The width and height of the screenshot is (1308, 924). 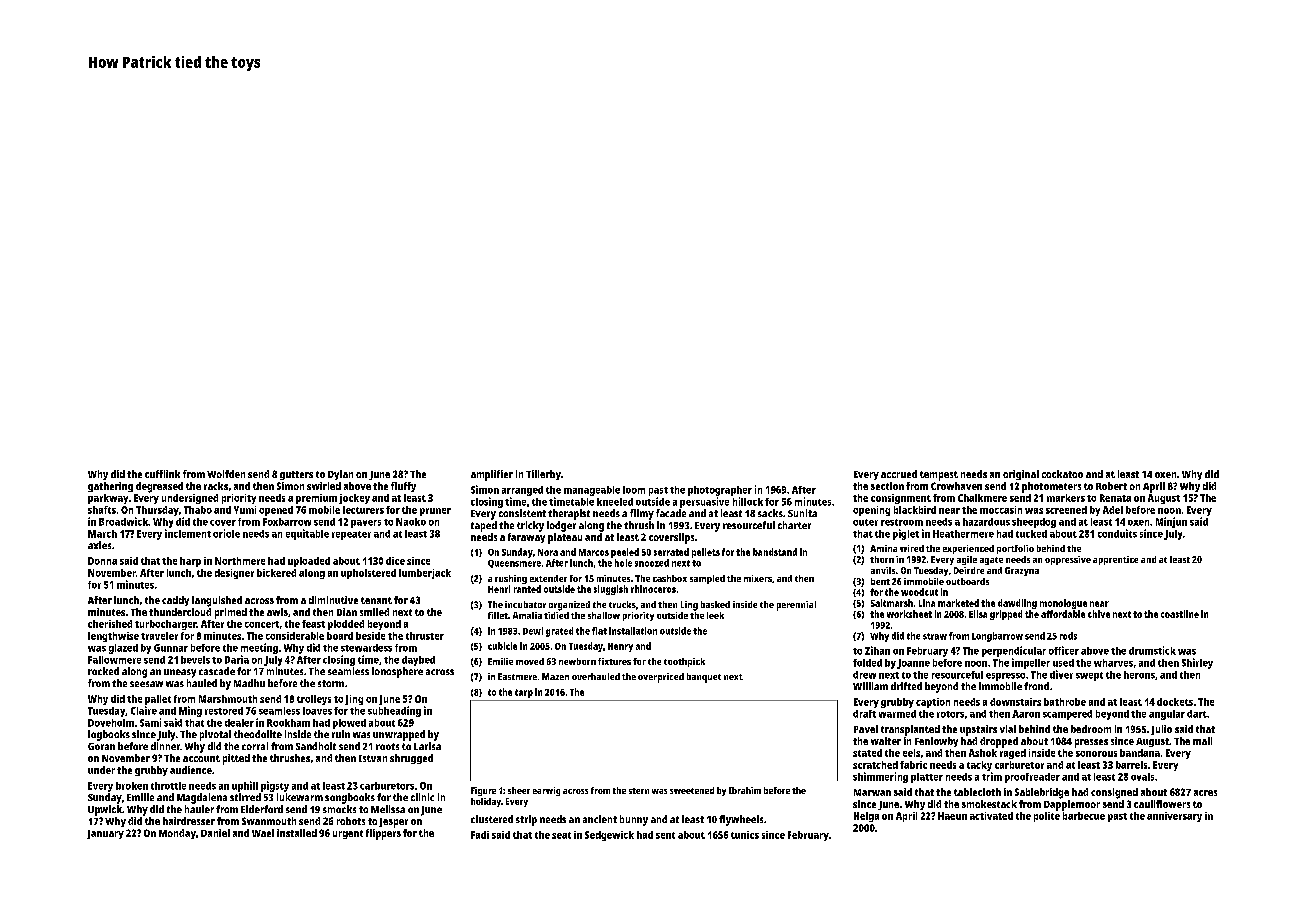 What do you see at coordinates (188, 533) in the screenshot?
I see `inclement` at bounding box center [188, 533].
